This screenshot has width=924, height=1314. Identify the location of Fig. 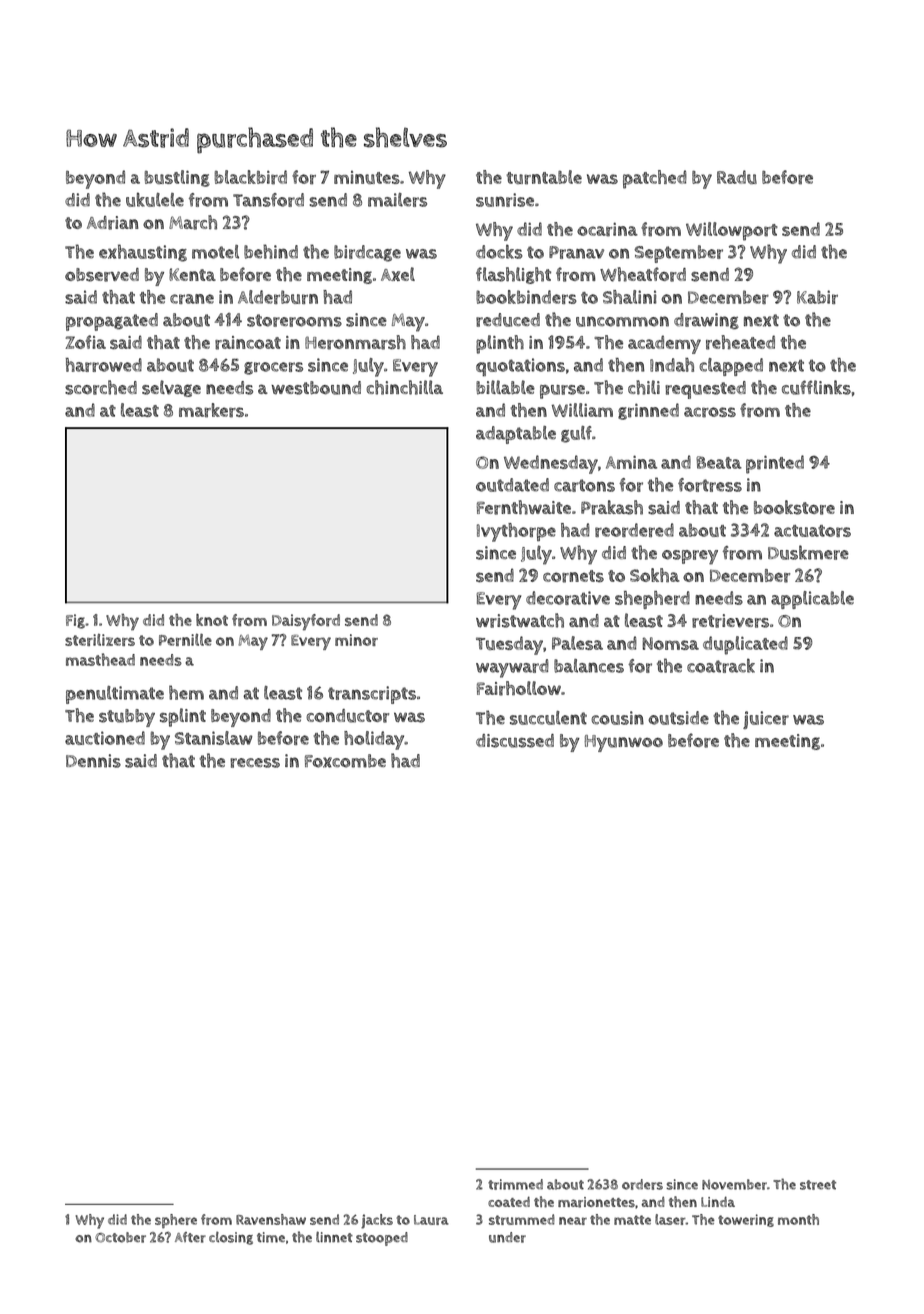
(75, 621).
